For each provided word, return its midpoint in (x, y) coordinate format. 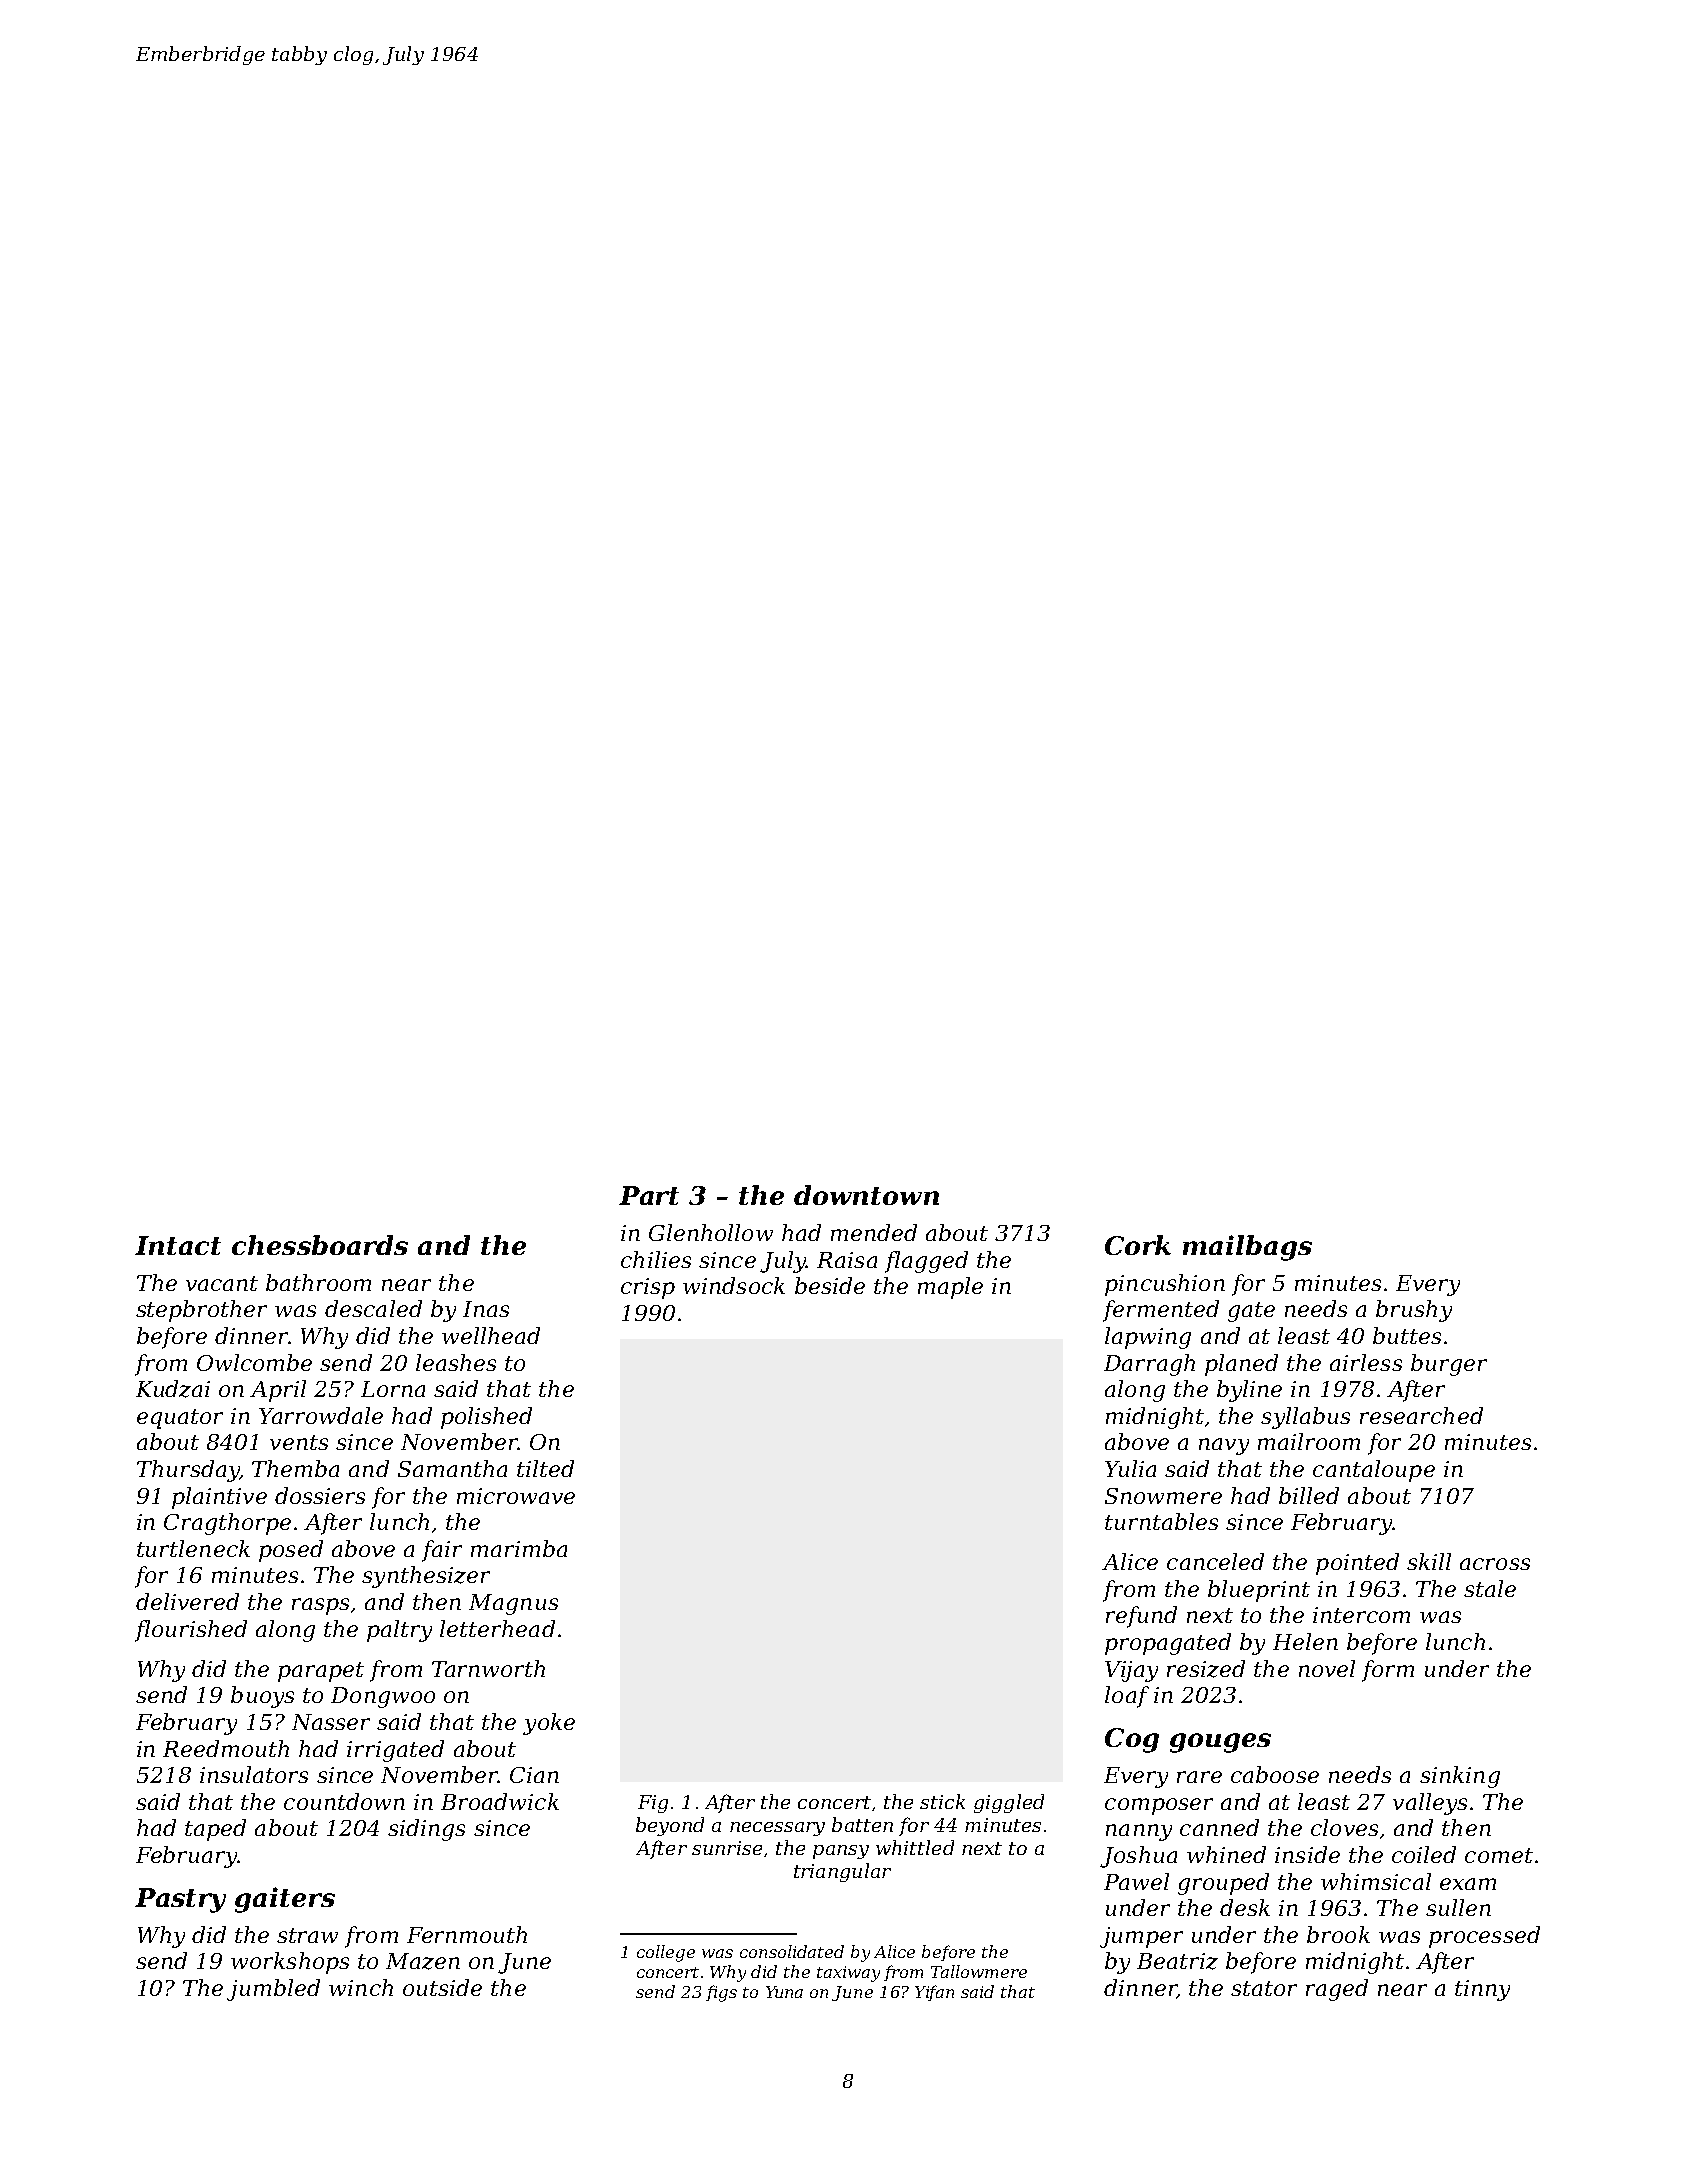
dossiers (320, 1495)
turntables (1161, 1521)
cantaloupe (1374, 1471)
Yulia (1130, 1468)
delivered (187, 1601)
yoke (549, 1724)
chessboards (320, 1245)
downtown (866, 1195)
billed (1309, 1495)
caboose (1275, 1774)
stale (1490, 1588)
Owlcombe (254, 1362)
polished (486, 1418)
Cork (1138, 1245)
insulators (254, 1774)
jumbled (273, 1990)
